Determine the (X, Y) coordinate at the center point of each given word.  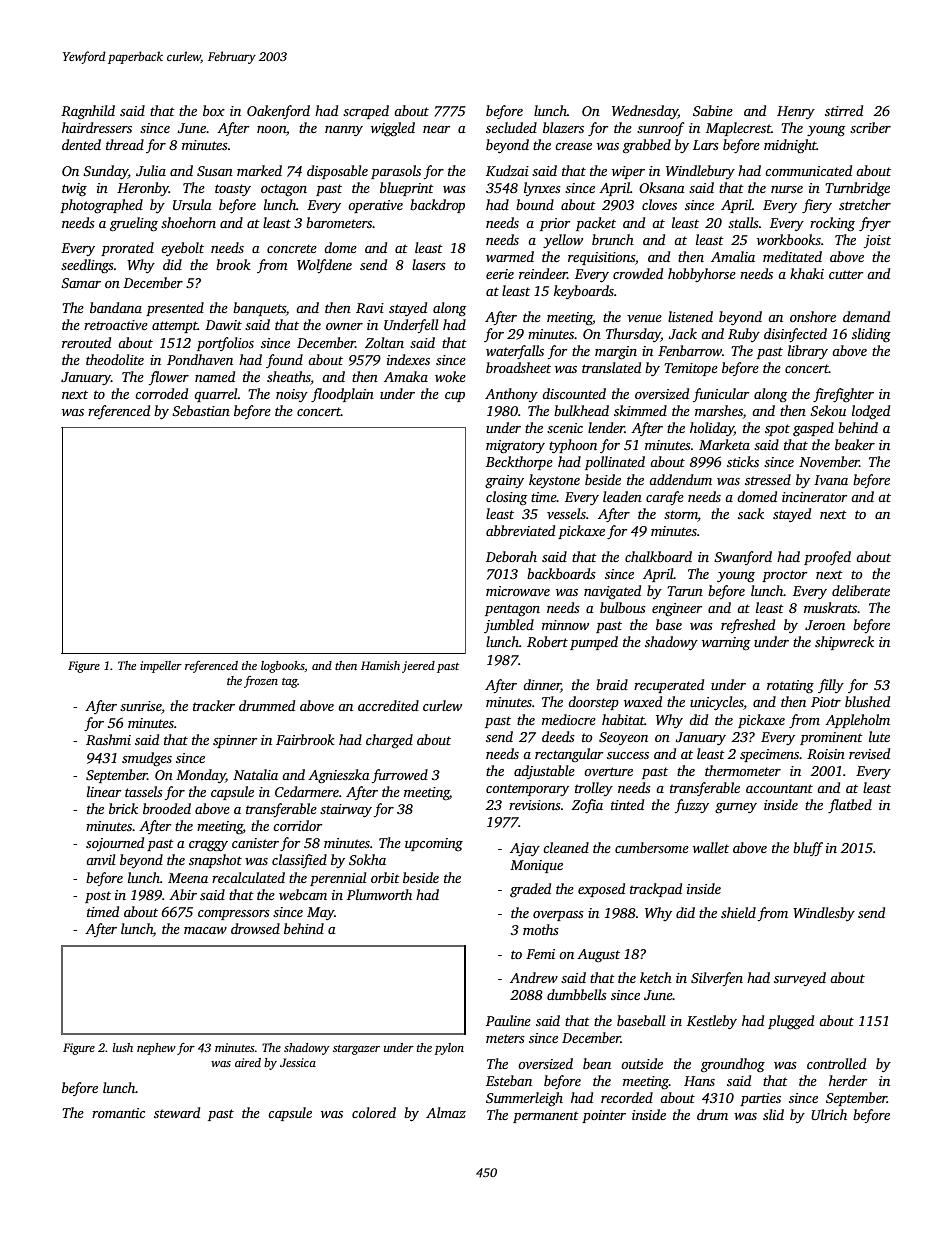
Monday (201, 776)
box (214, 110)
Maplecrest (738, 129)
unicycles (717, 703)
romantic (118, 1113)
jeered (418, 667)
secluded (511, 127)
